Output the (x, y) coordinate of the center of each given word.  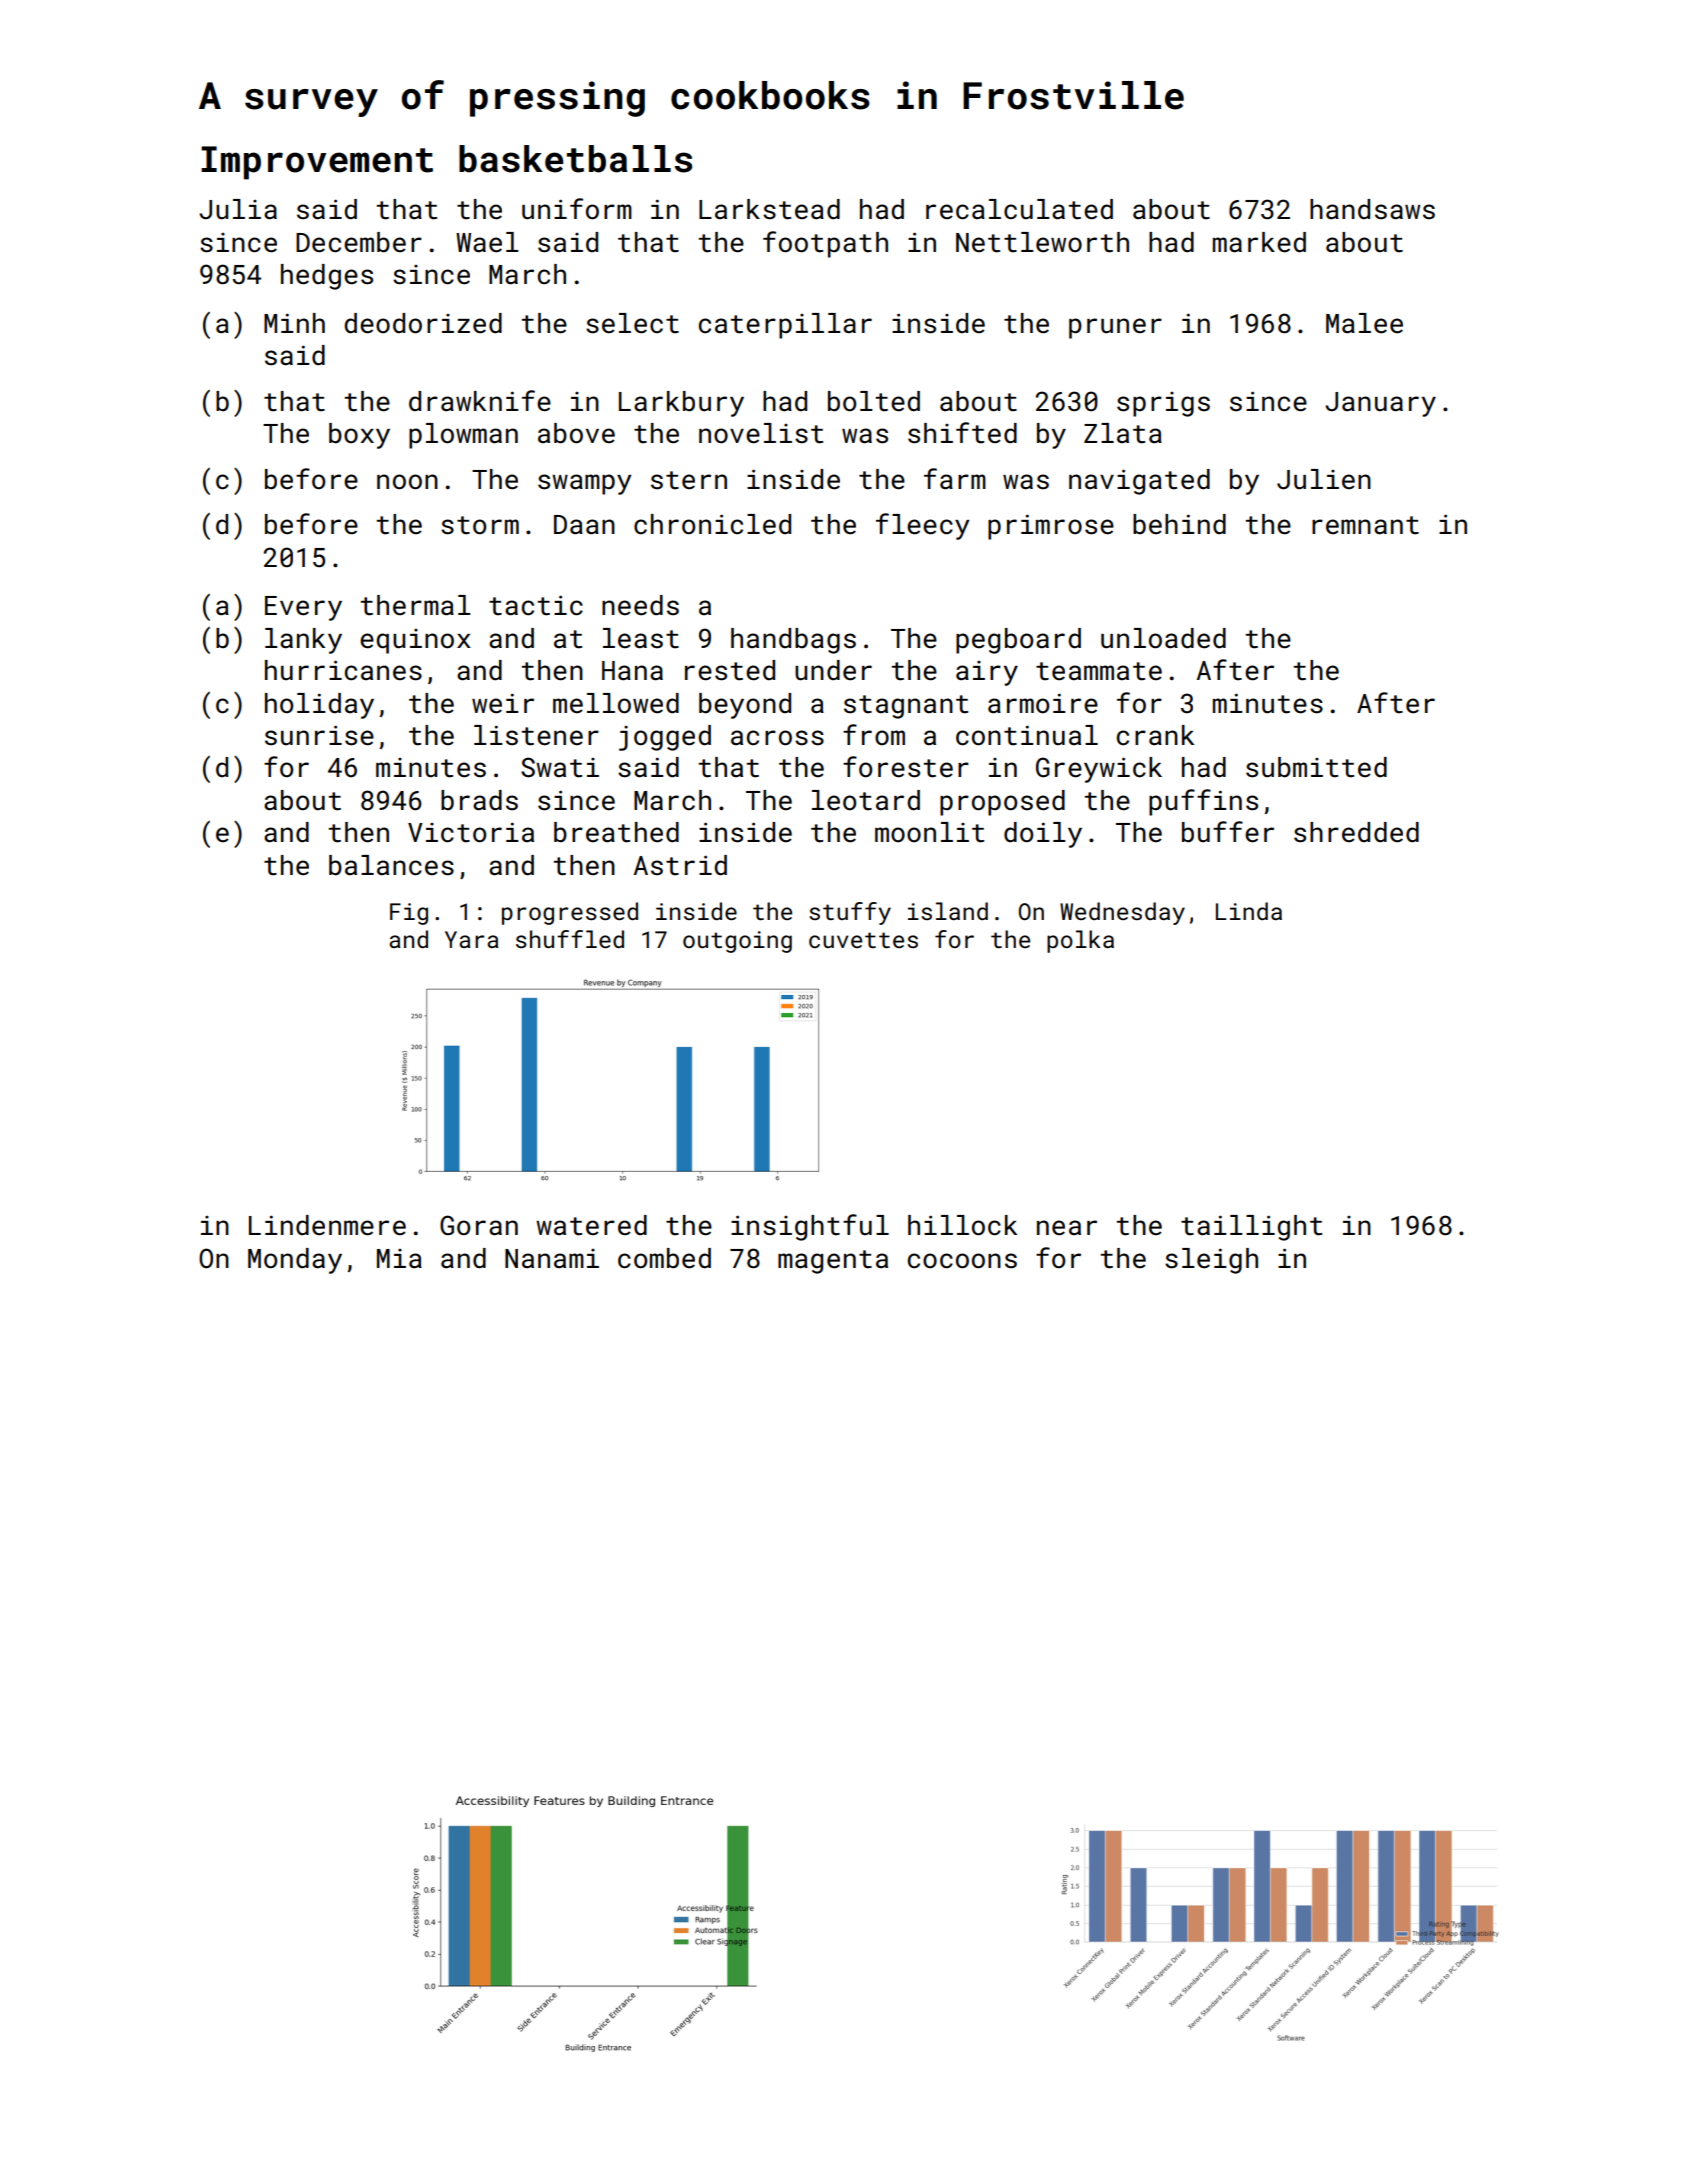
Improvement (317, 163)
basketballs (575, 159)
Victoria (471, 832)
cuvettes (863, 940)
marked (1259, 242)
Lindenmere (327, 1225)
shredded (1356, 832)
